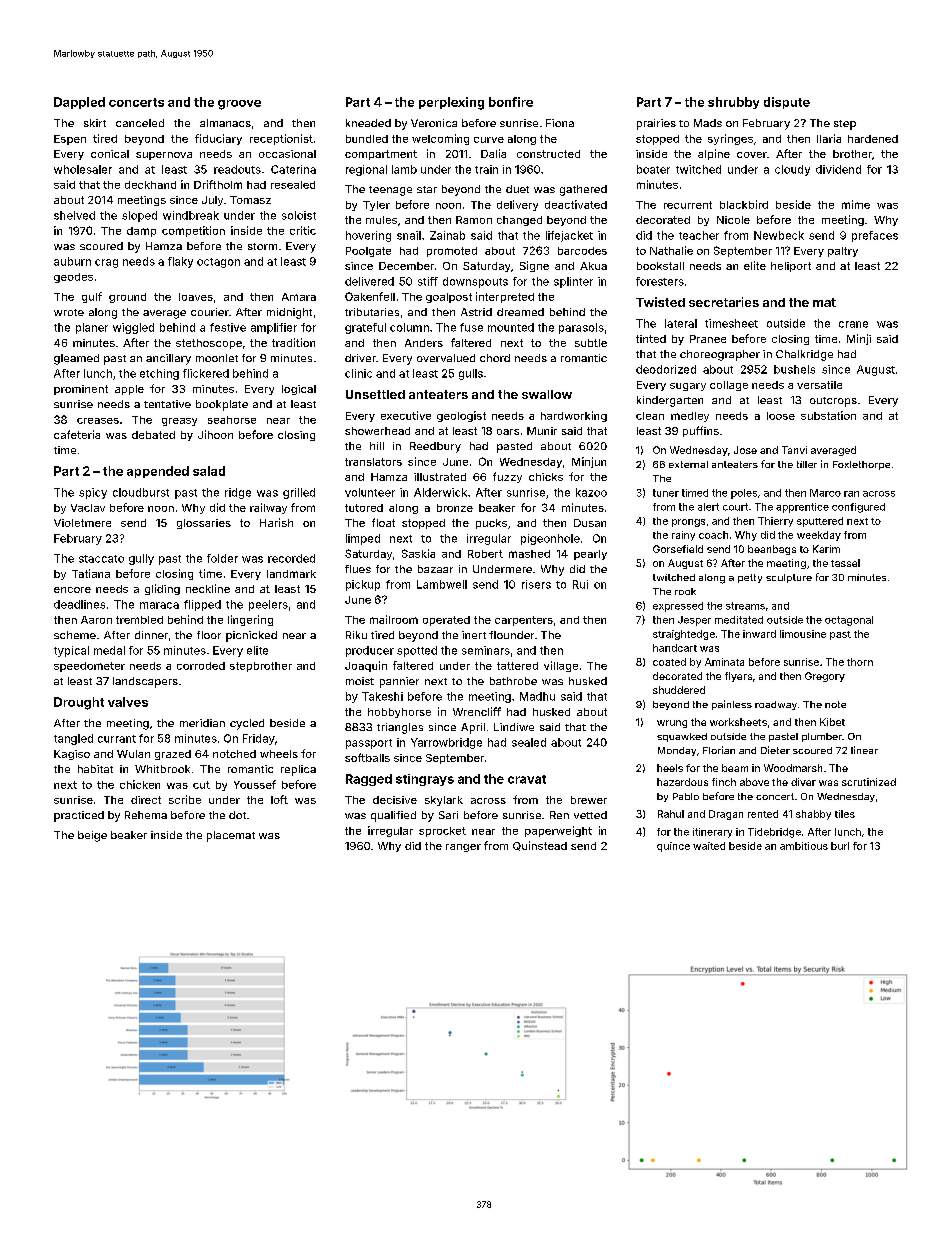  Describe the element at coordinates (653, 169) in the screenshot. I see `boater` at that location.
